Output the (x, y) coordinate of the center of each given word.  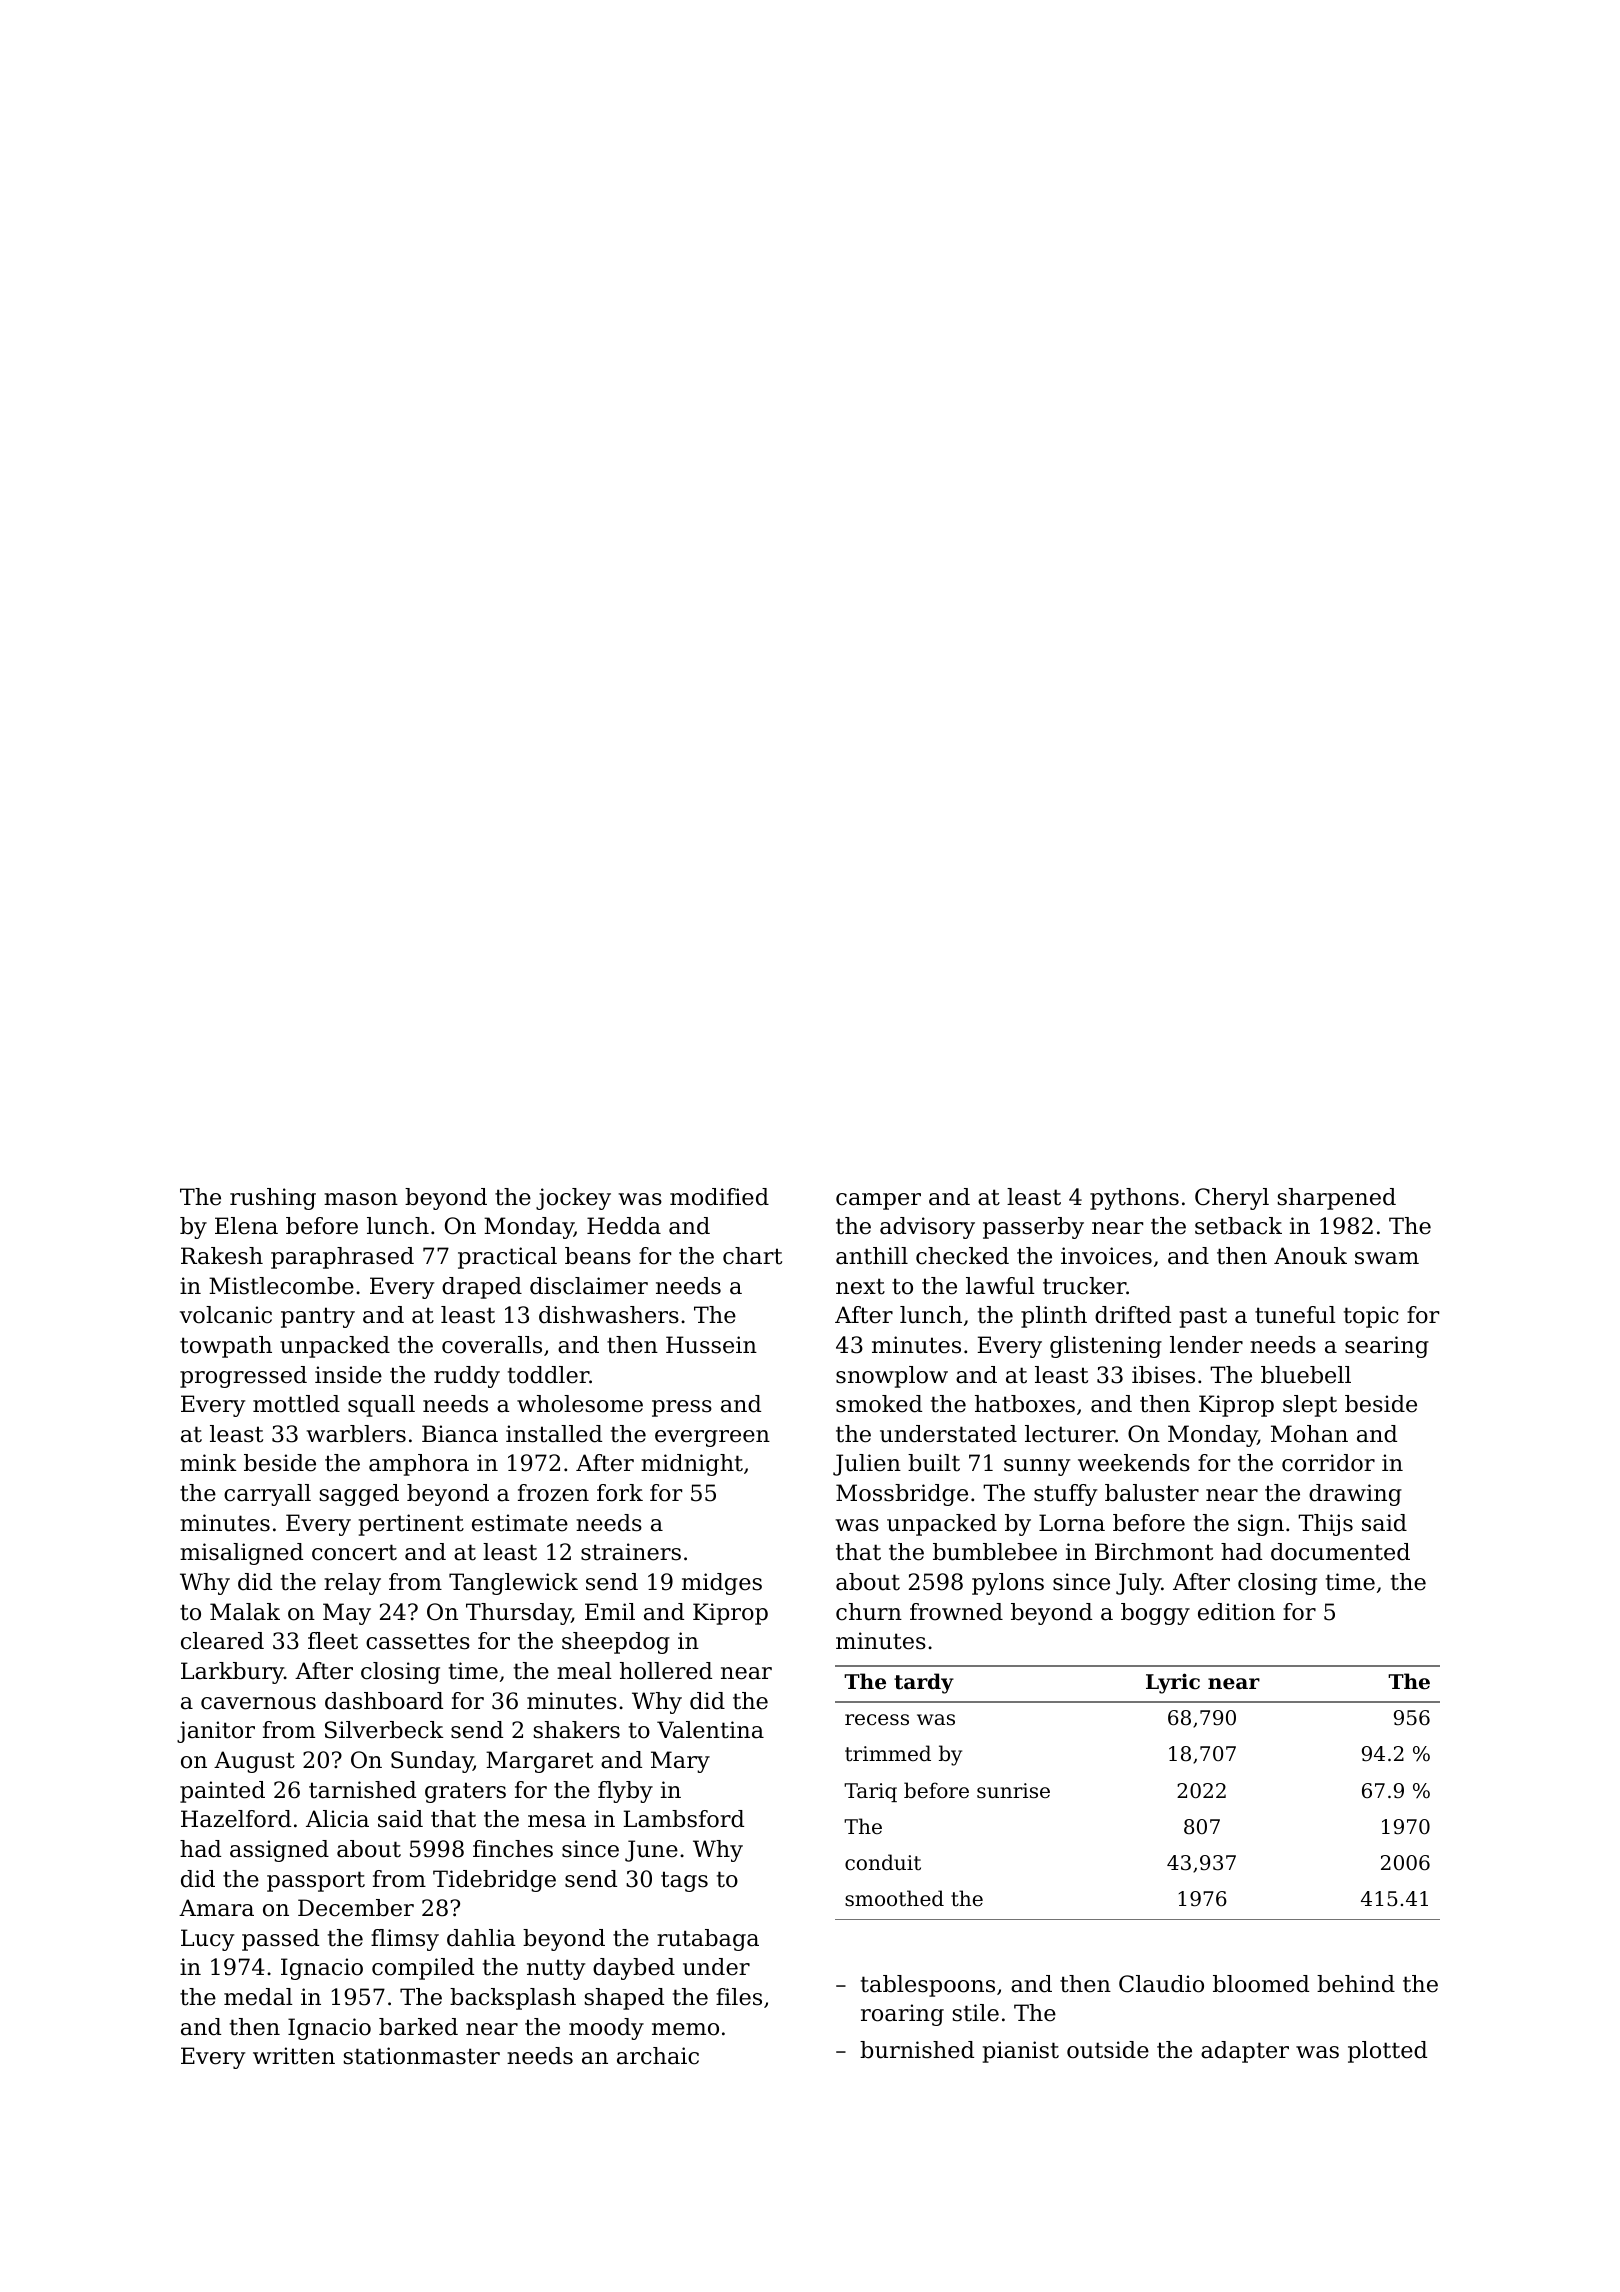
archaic (658, 2056)
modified (719, 1197)
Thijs (1325, 1525)
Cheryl (1232, 1199)
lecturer (1070, 1434)
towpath (226, 1347)
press (682, 1408)
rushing (273, 1199)
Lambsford (683, 1819)
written (294, 2056)
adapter (1245, 2052)
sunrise (1013, 1790)
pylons (1008, 1584)
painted (222, 1792)
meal (584, 1671)
